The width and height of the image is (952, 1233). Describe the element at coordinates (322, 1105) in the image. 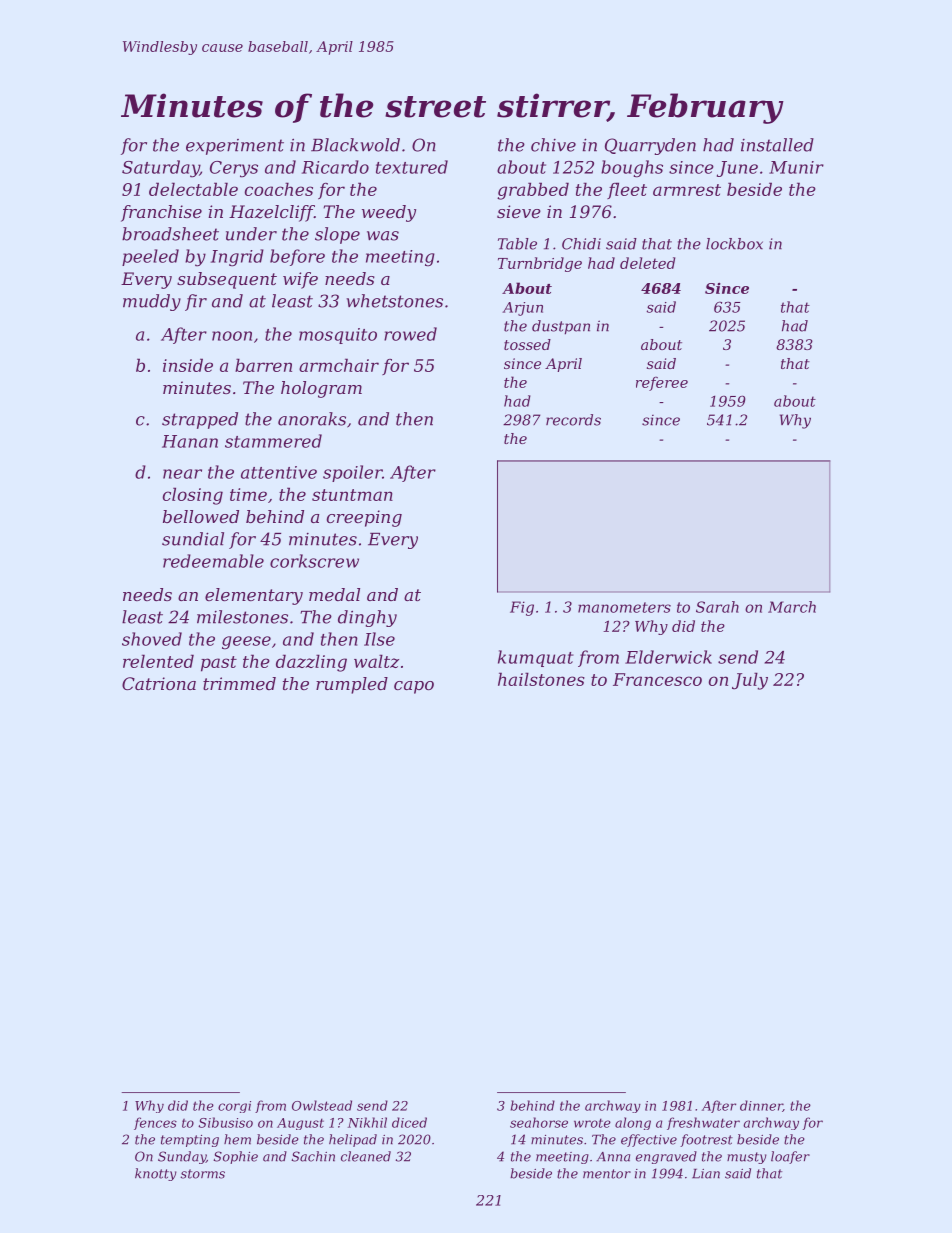

I see `Owlstead` at that location.
